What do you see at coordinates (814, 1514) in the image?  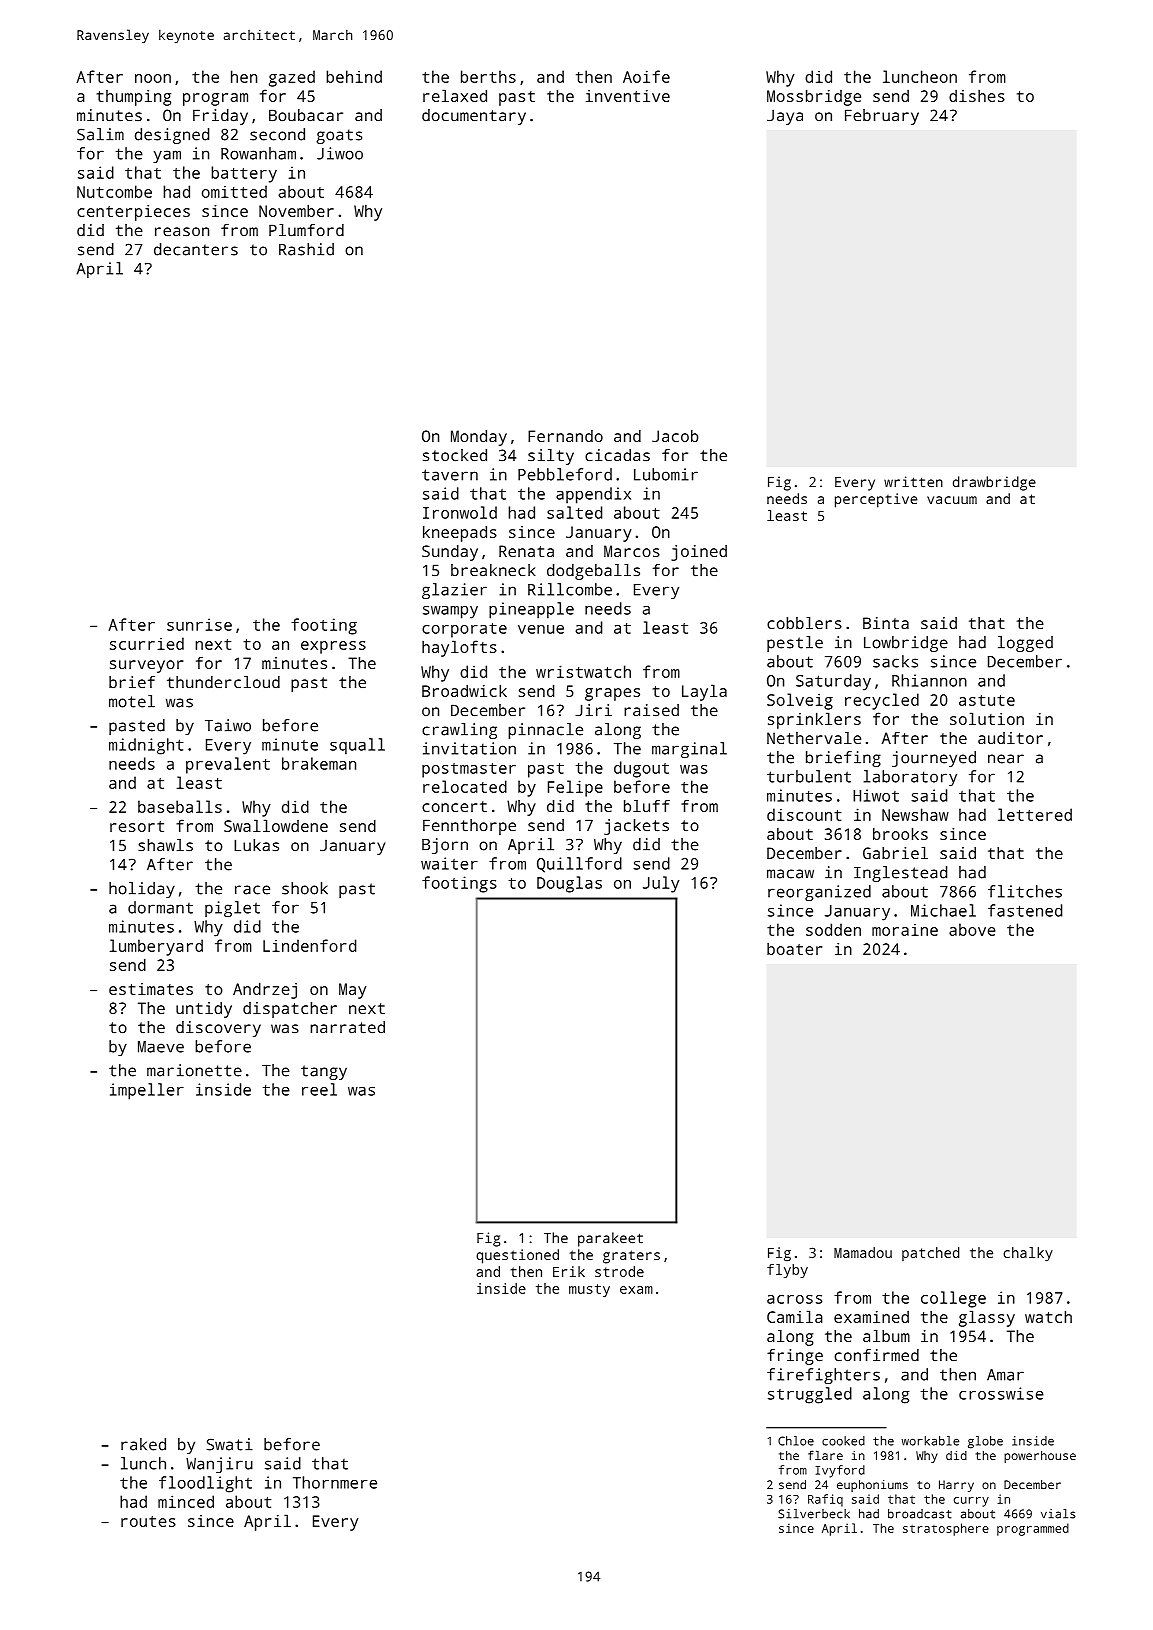 I see `Silverbeck` at bounding box center [814, 1514].
